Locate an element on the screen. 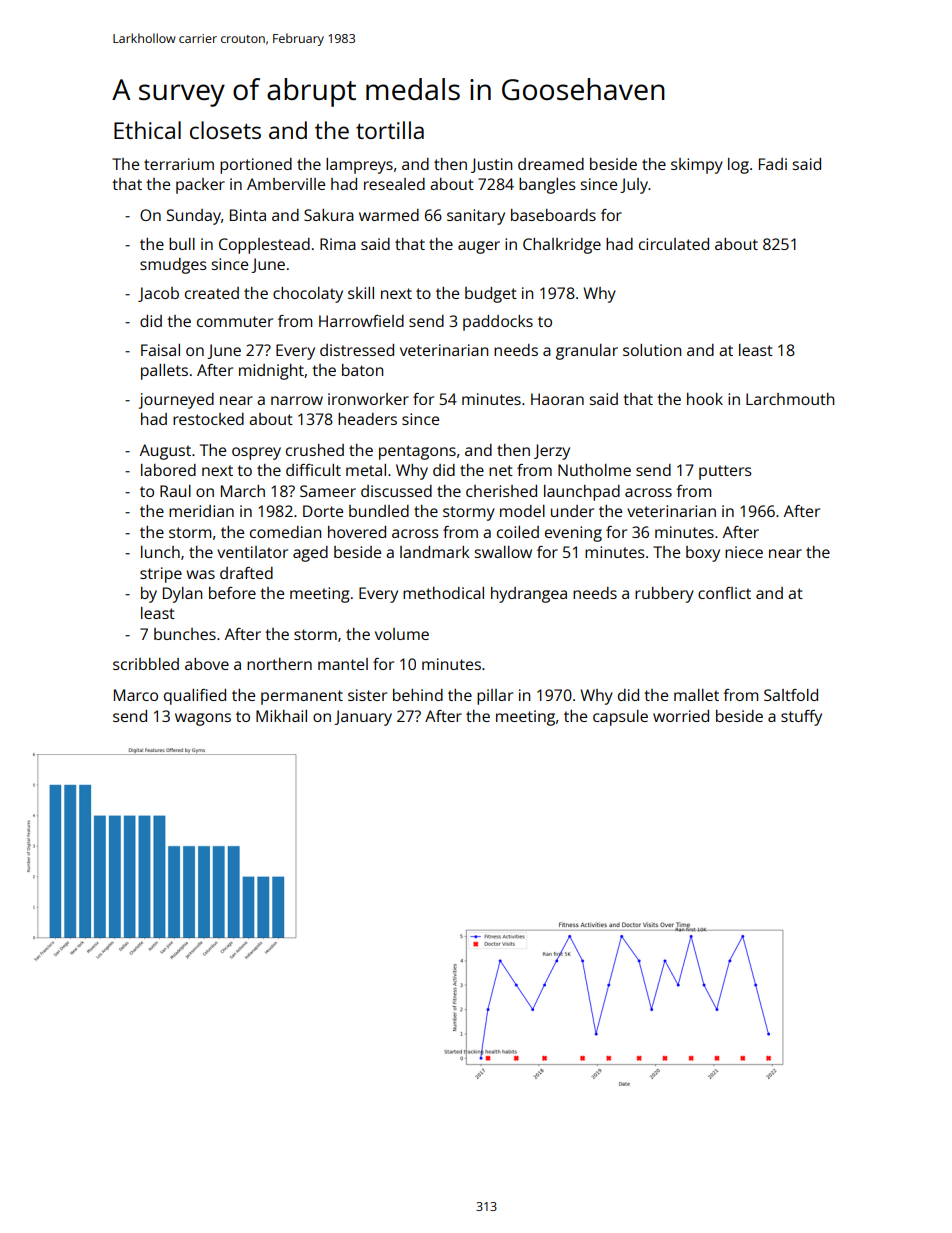 Image resolution: width=952 pixels, height=1233 pixels. bangles is located at coordinates (547, 186).
